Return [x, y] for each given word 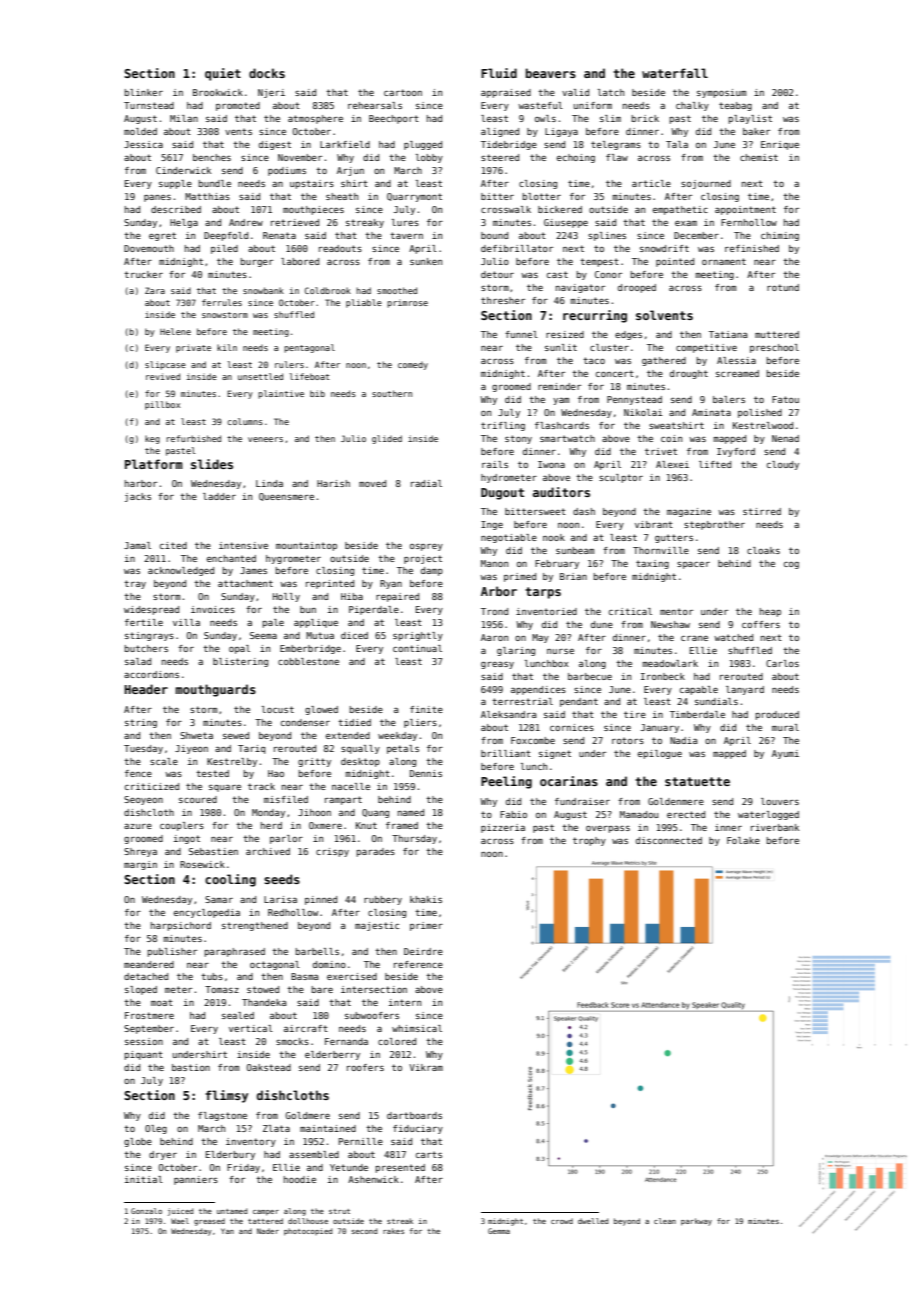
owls [545, 118]
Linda [269, 483]
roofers [365, 1067]
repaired [397, 597]
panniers [196, 1180]
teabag [735, 106]
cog [791, 565]
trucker [143, 274]
